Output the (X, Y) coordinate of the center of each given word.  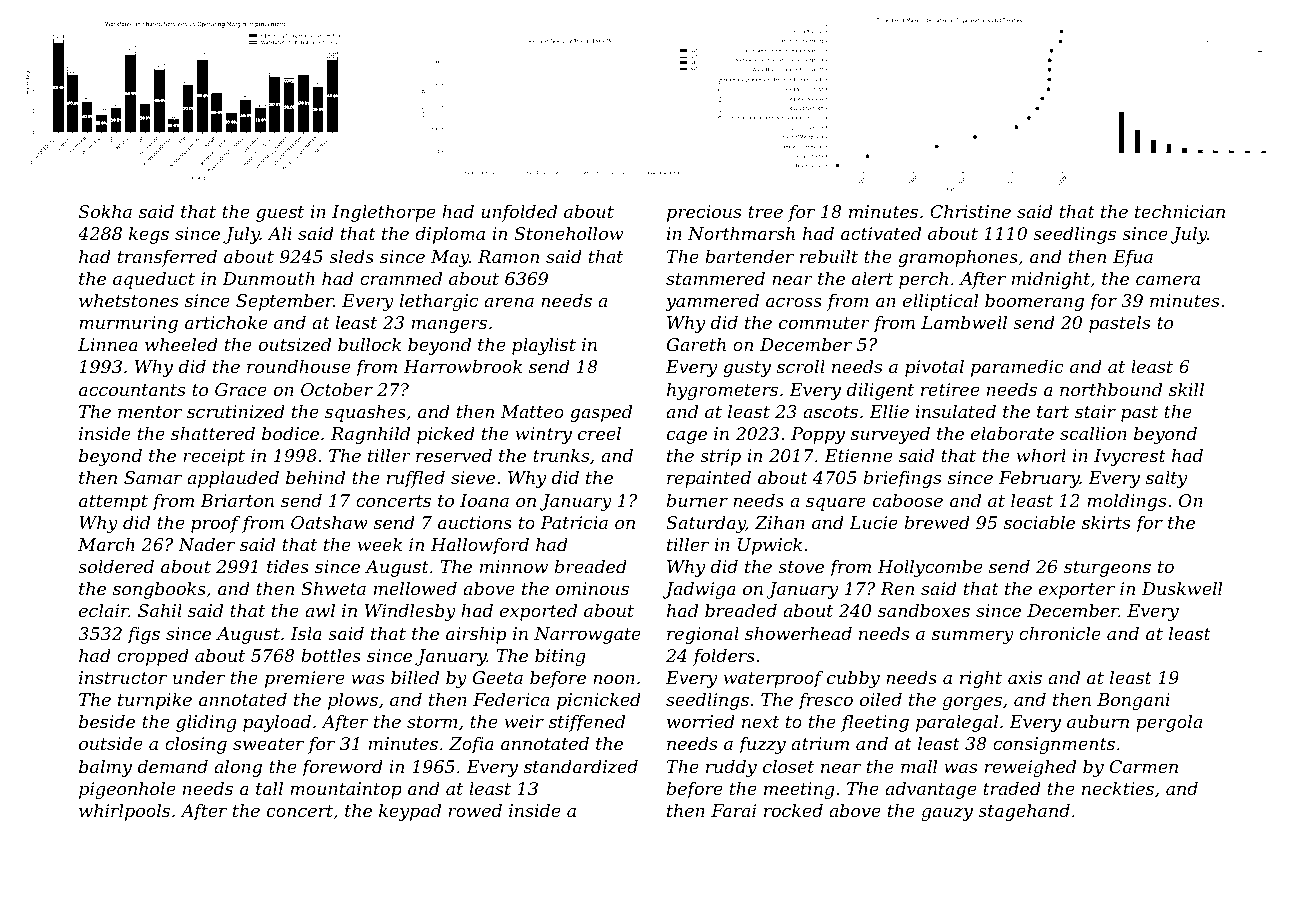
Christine (970, 211)
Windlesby (410, 612)
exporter (1077, 591)
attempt (113, 503)
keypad (410, 812)
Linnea (108, 344)
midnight (1051, 280)
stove (801, 567)
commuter (824, 323)
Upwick (770, 546)
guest (280, 214)
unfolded (519, 213)
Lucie (873, 522)
